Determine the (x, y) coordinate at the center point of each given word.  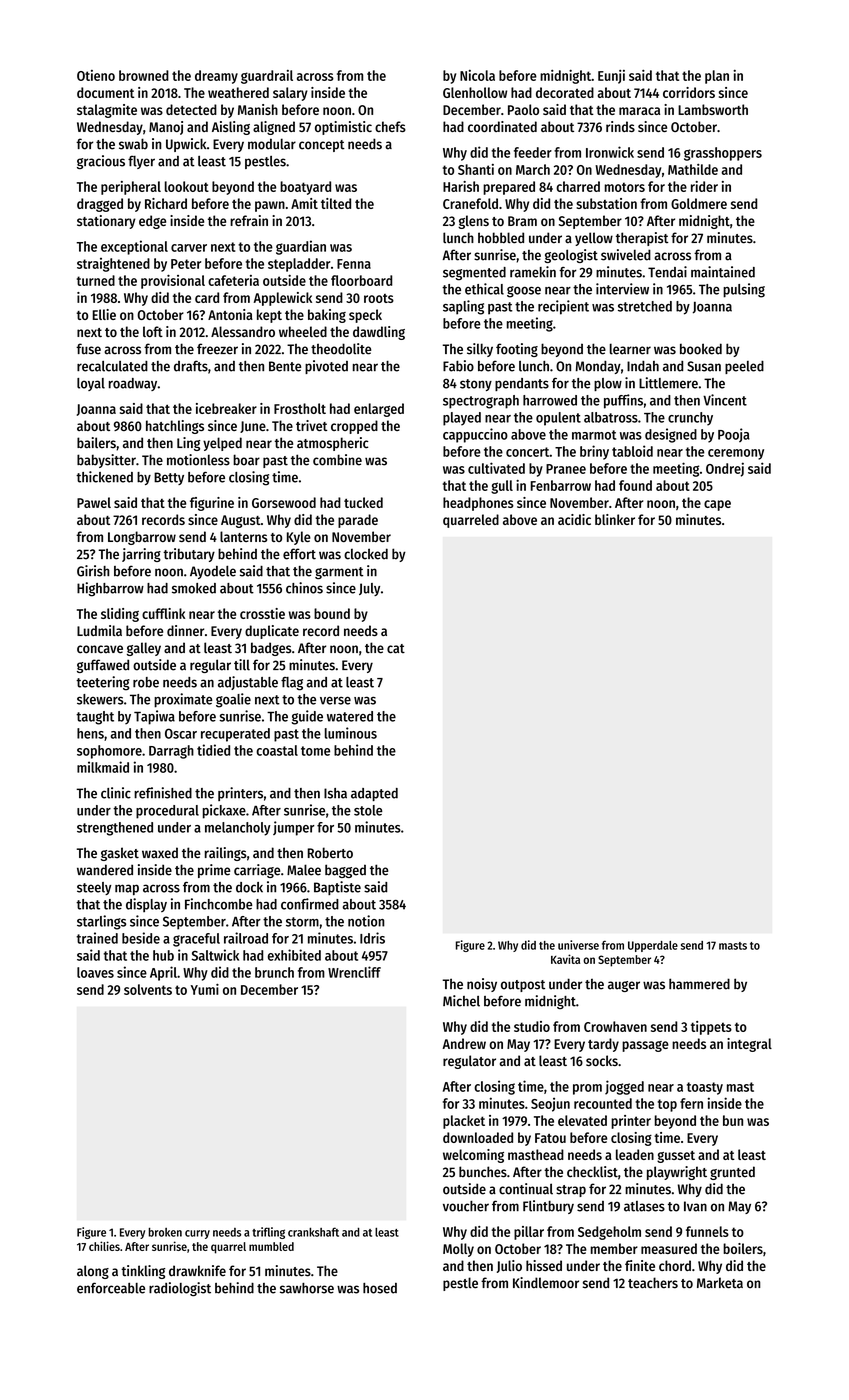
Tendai (667, 272)
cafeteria (233, 280)
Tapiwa (154, 717)
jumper (294, 828)
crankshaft (313, 1232)
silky (480, 350)
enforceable (111, 1288)
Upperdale (653, 946)
